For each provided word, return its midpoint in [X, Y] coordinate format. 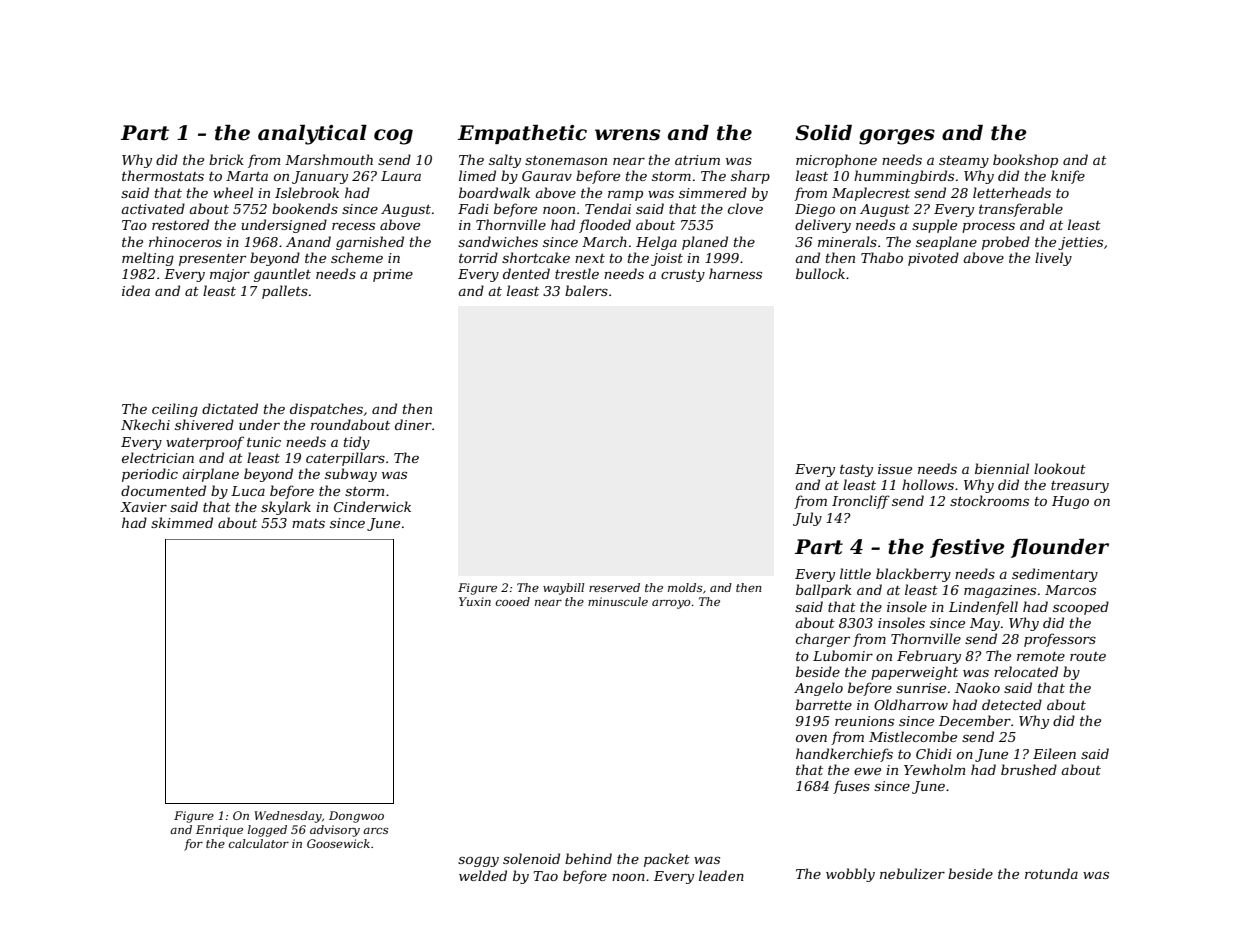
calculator [259, 843]
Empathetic [522, 134]
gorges [897, 137]
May [985, 624]
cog [393, 137]
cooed [513, 601]
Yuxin [475, 601]
